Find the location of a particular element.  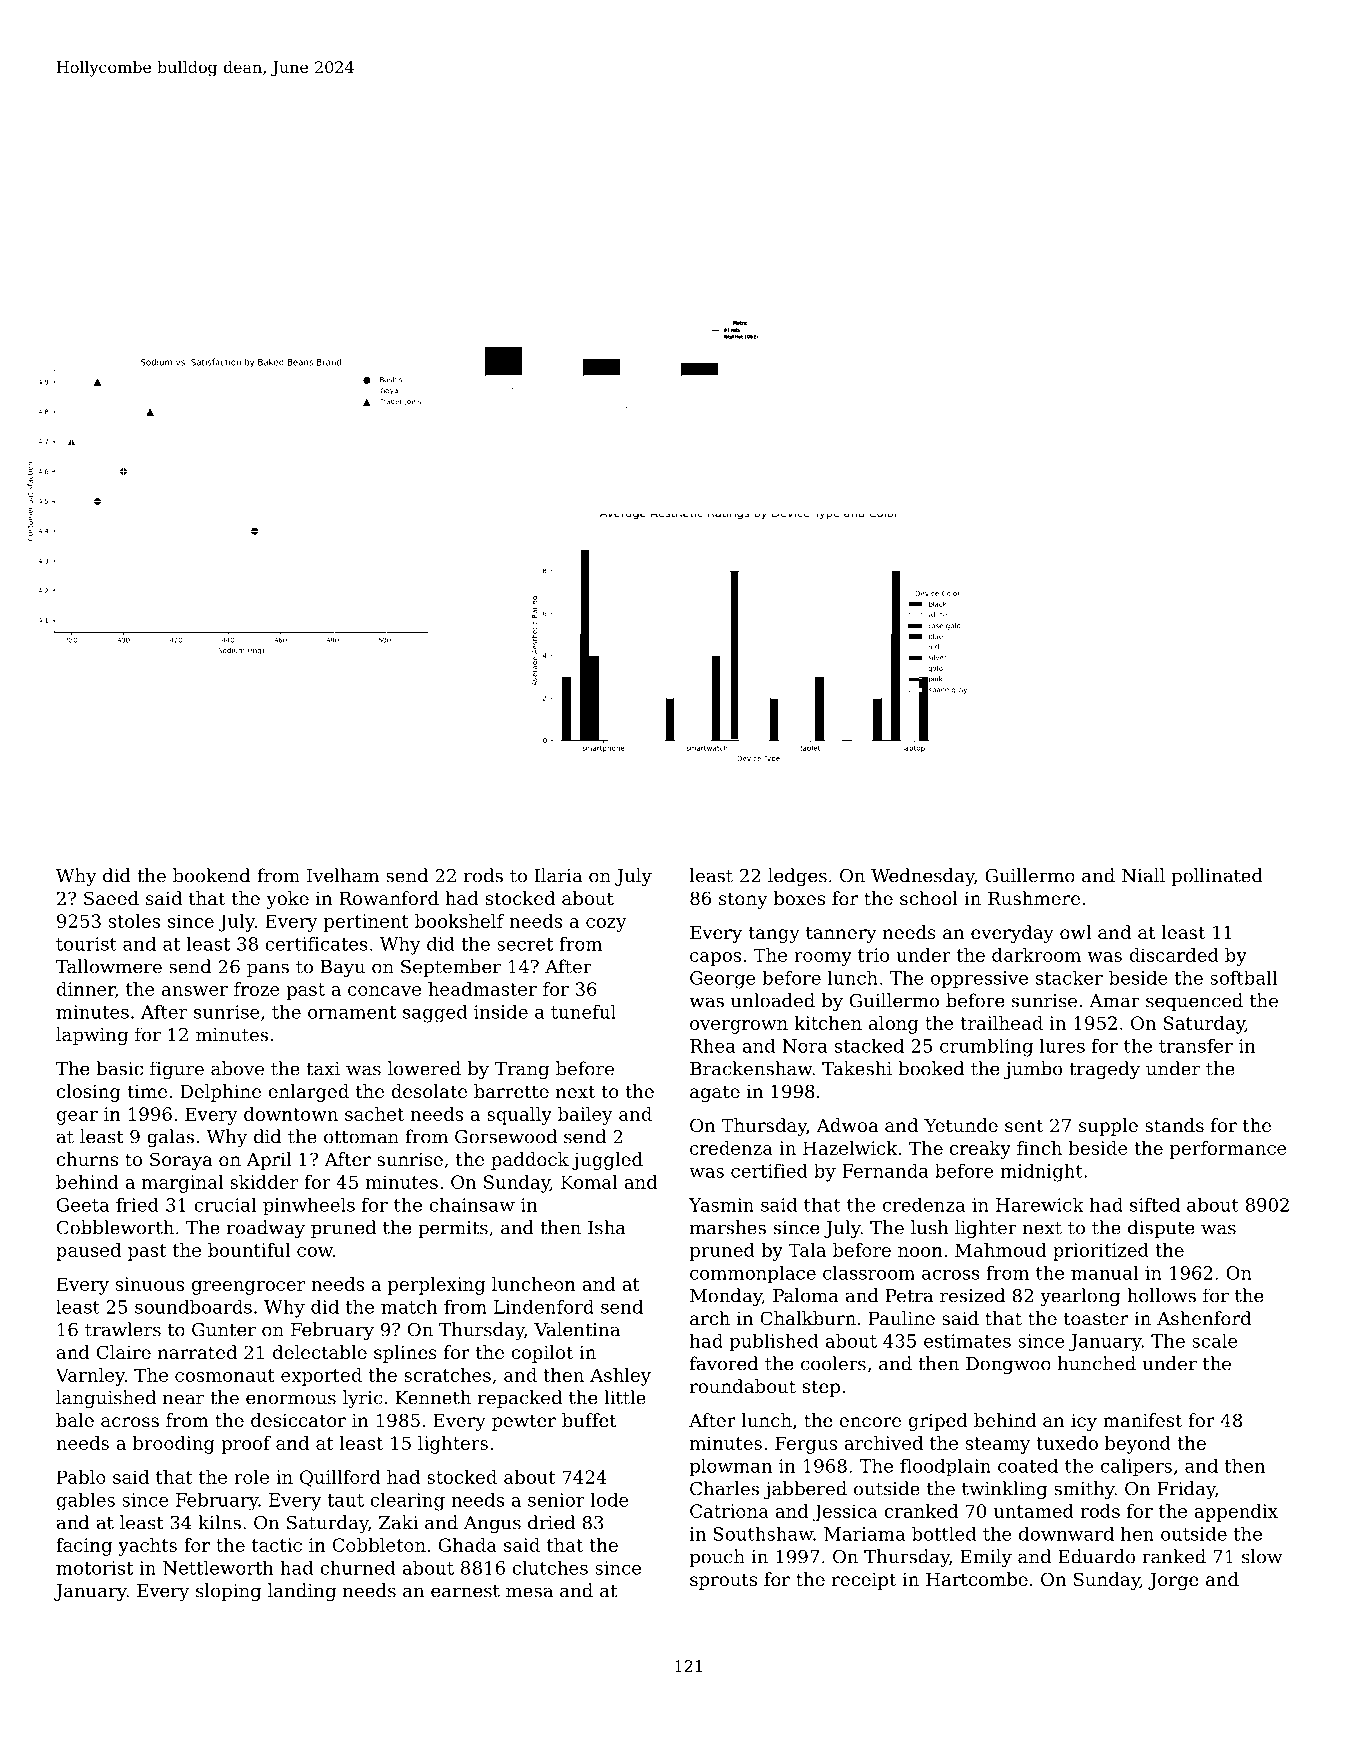

jumbo is located at coordinates (1033, 1070).
